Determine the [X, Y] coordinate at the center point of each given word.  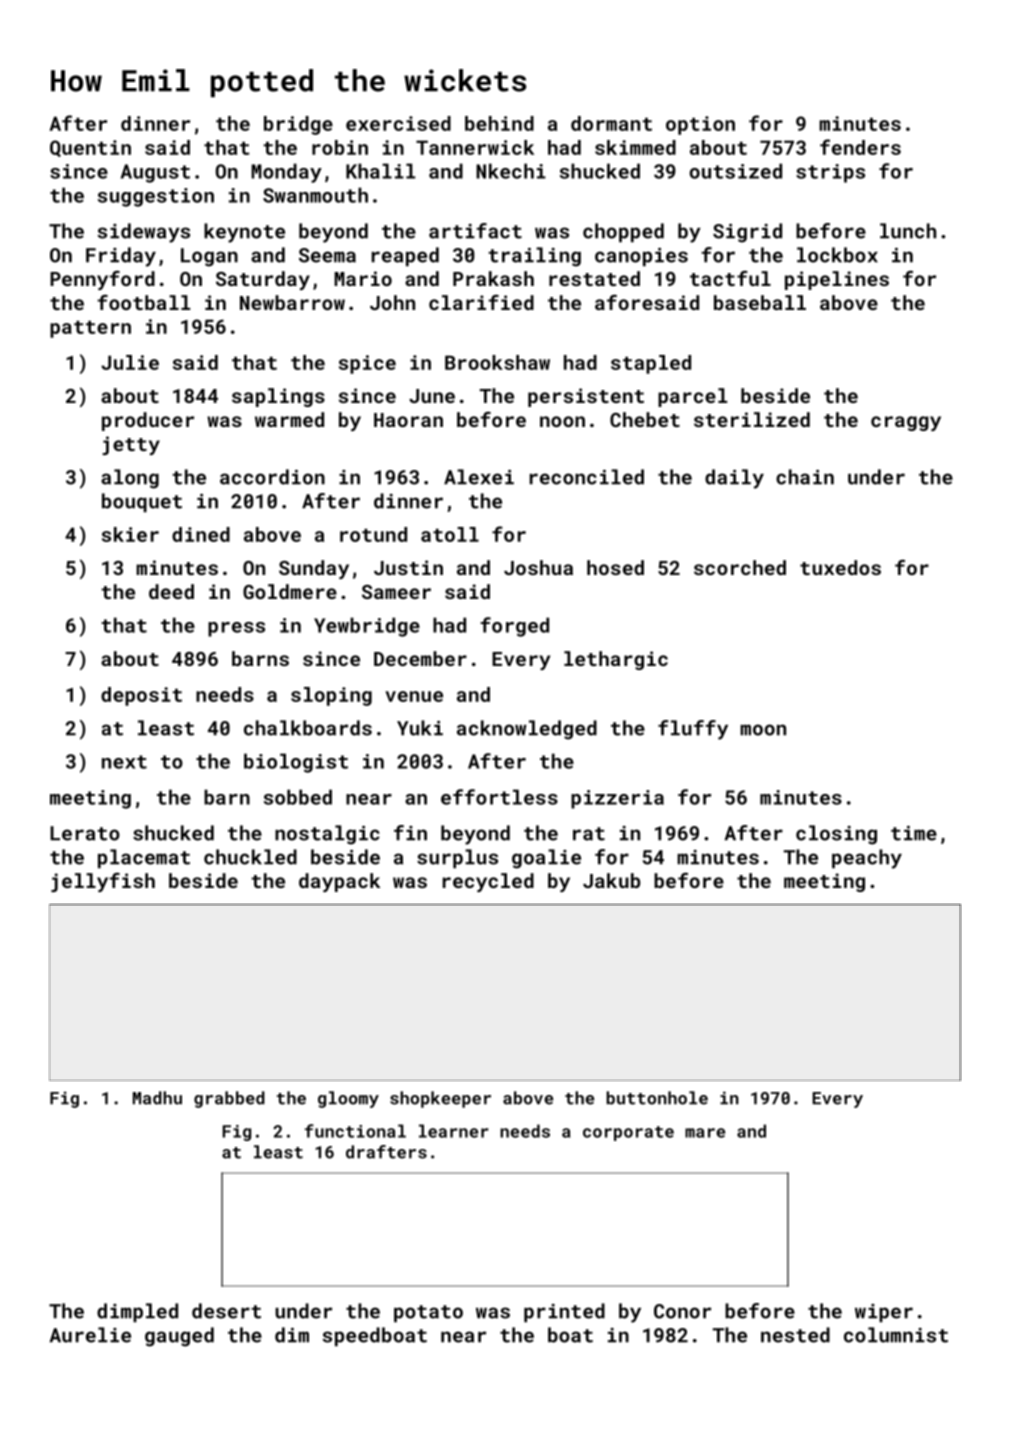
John [392, 302]
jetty [131, 445]
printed [564, 1313]
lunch [908, 231]
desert [226, 1311]
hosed [615, 567]
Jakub [611, 880]
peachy [867, 859]
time [914, 833]
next [124, 762]
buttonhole [657, 1098]
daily [734, 479]
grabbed [229, 1099]
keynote [244, 233]
